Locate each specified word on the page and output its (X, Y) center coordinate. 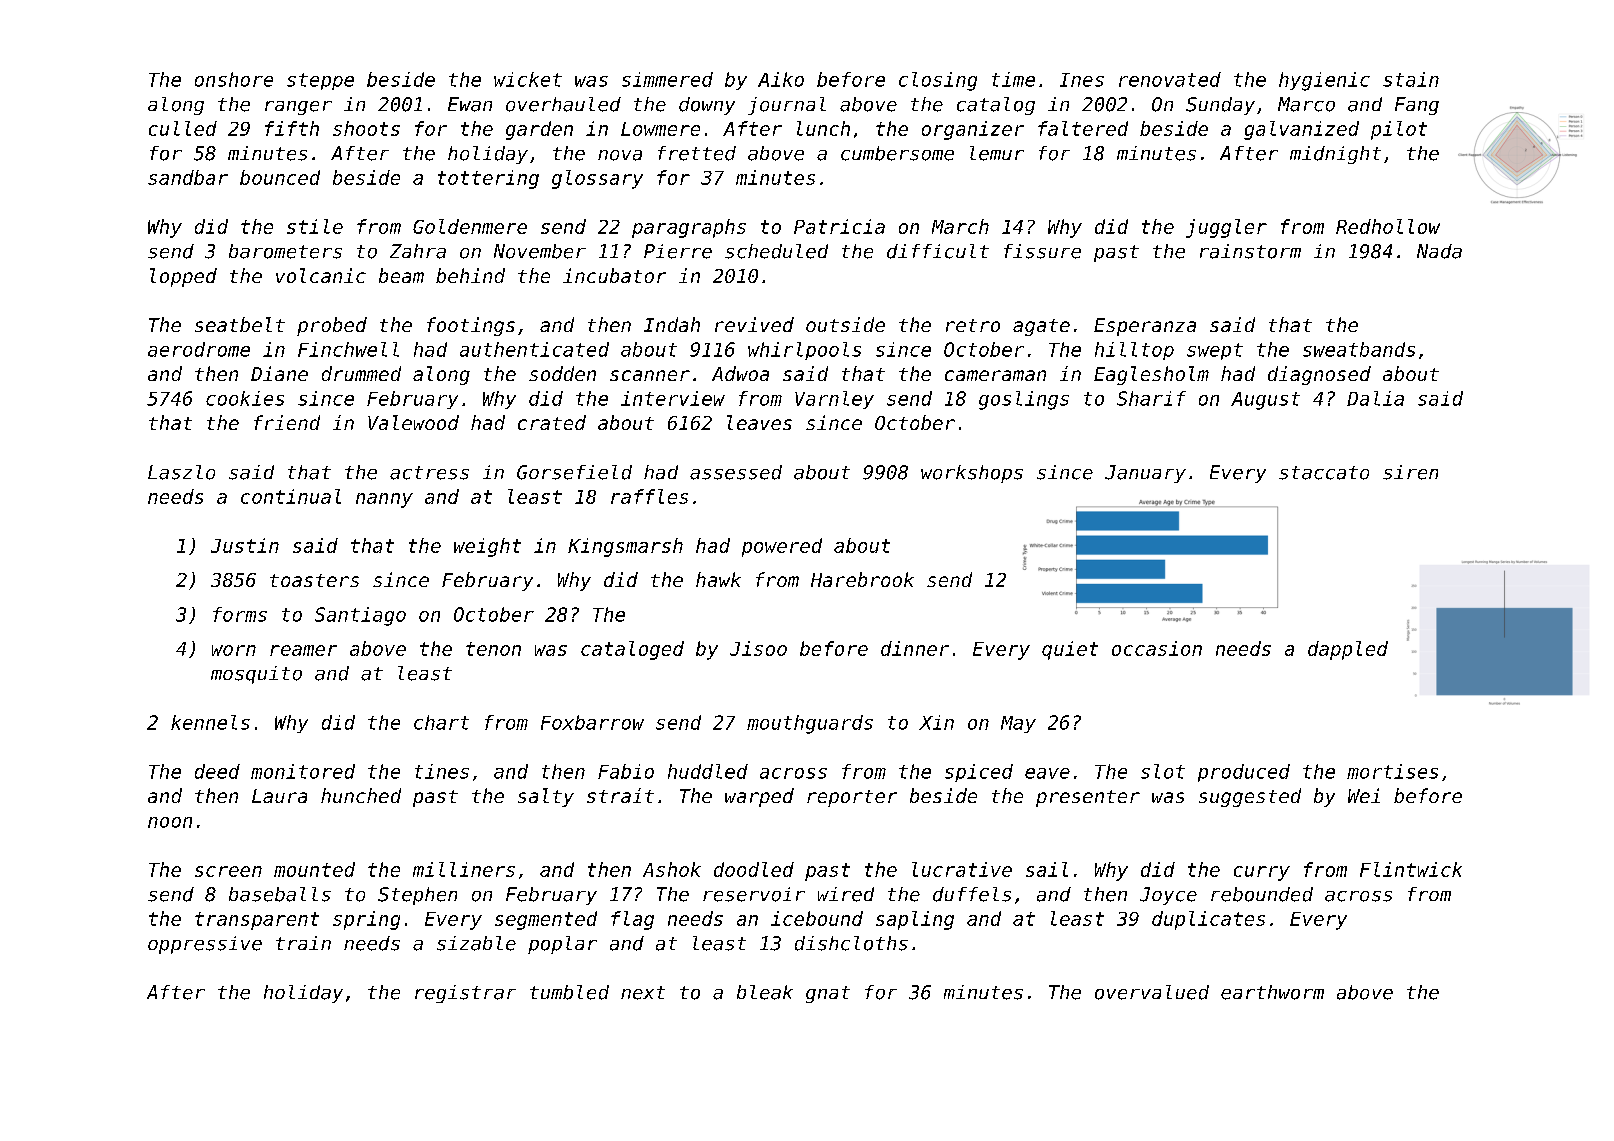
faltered (1083, 128)
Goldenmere (470, 226)
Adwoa (740, 373)
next (643, 993)
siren (1410, 472)
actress (429, 473)
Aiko (781, 79)
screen (228, 871)
